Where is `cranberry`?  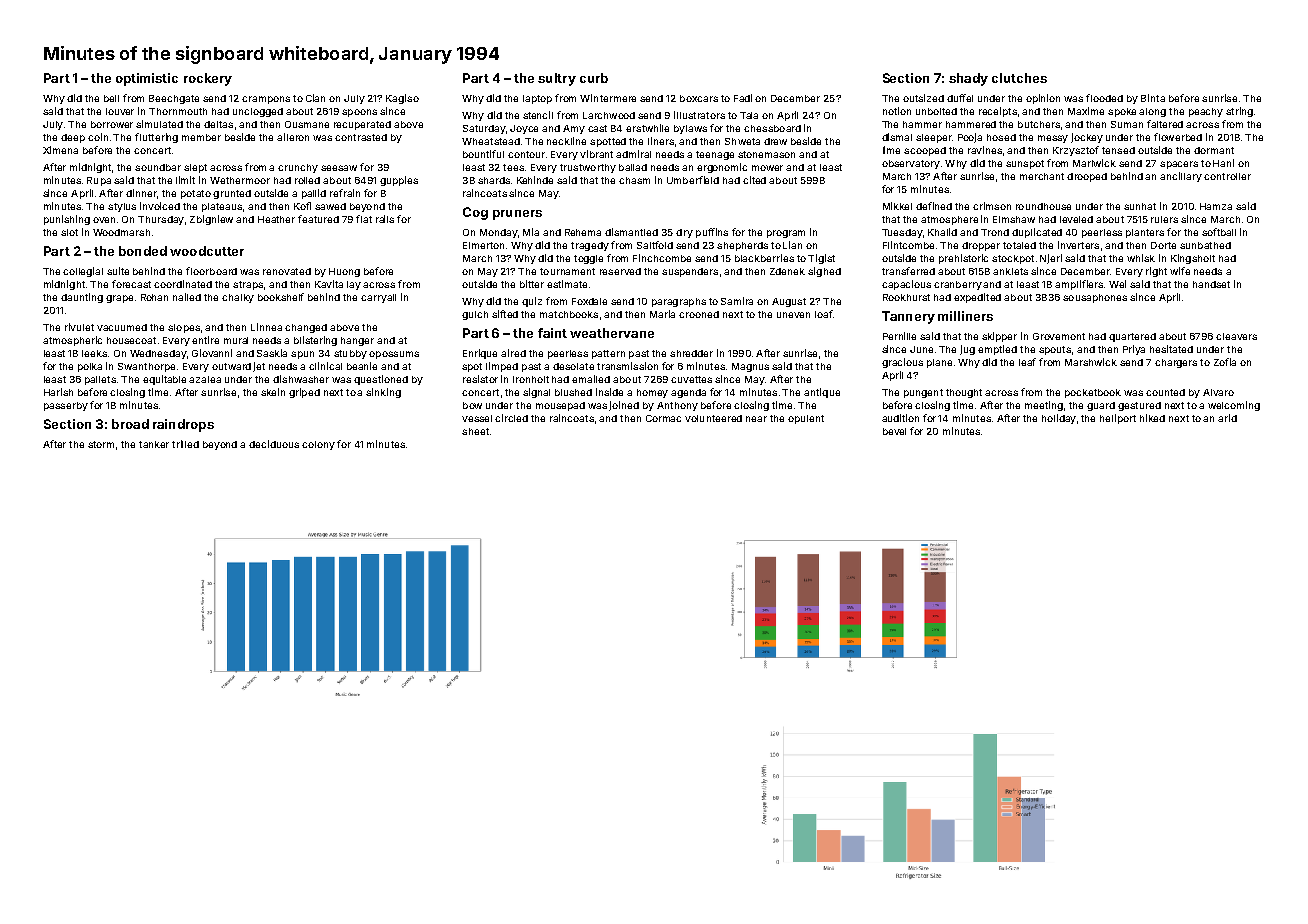 cranberry is located at coordinates (958, 285).
